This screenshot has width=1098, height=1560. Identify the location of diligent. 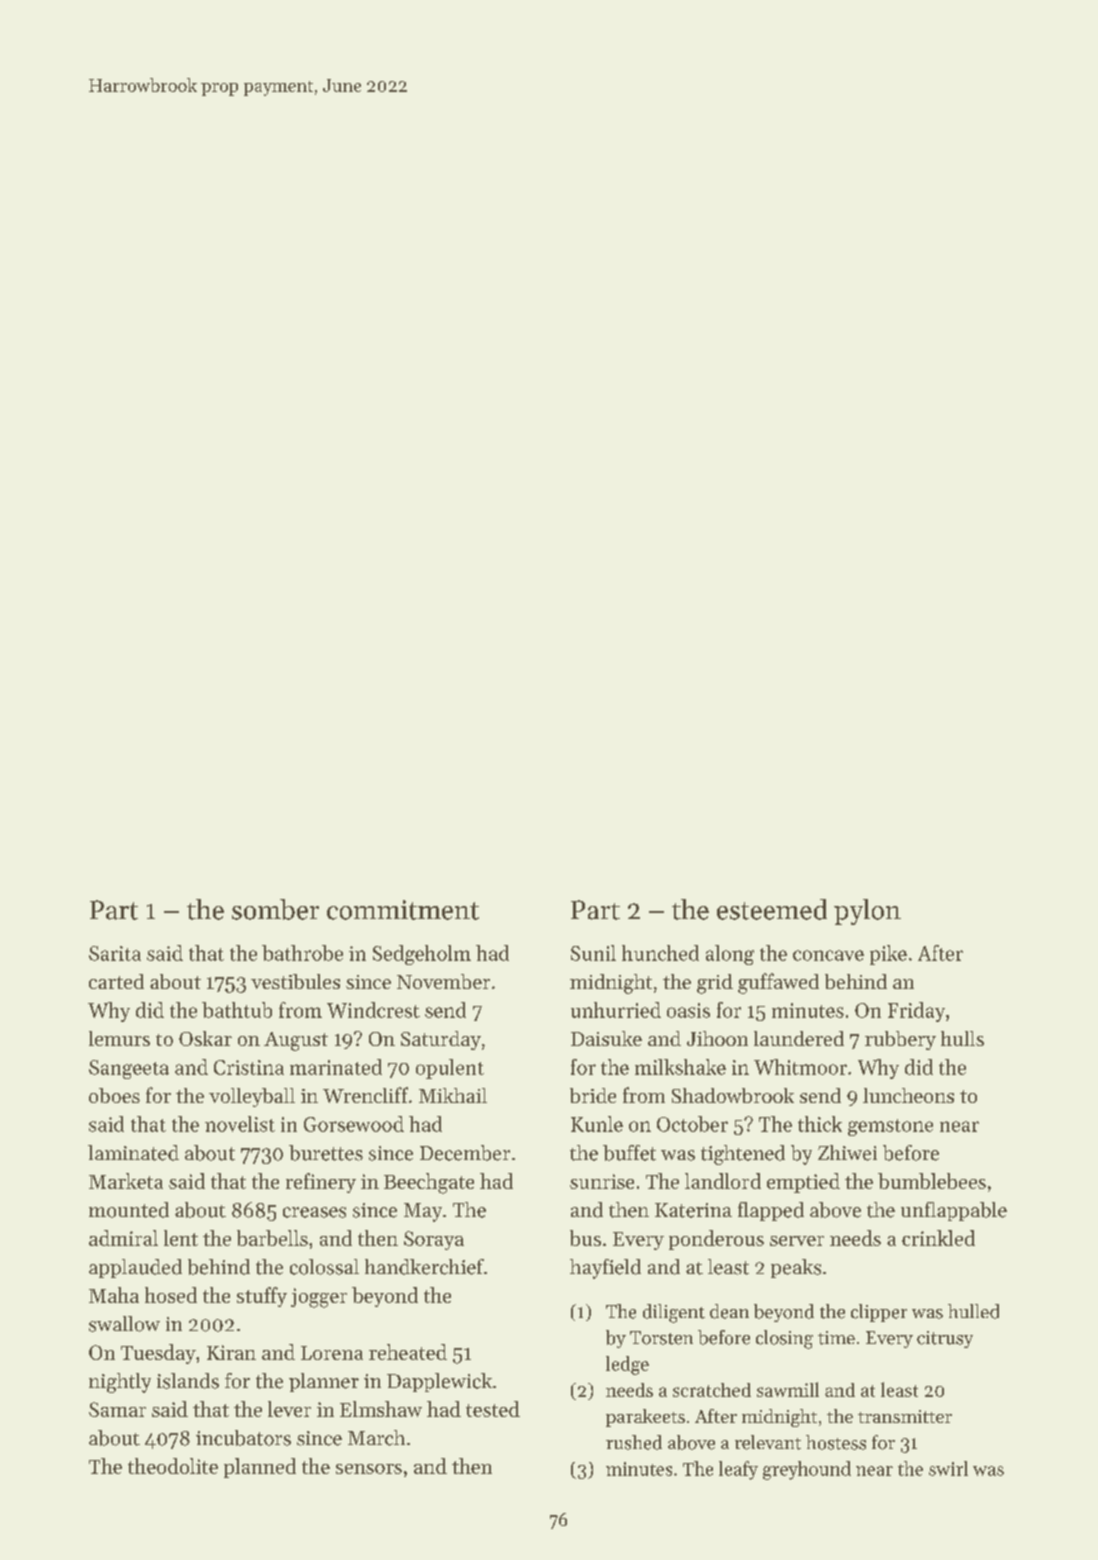
(674, 1313).
